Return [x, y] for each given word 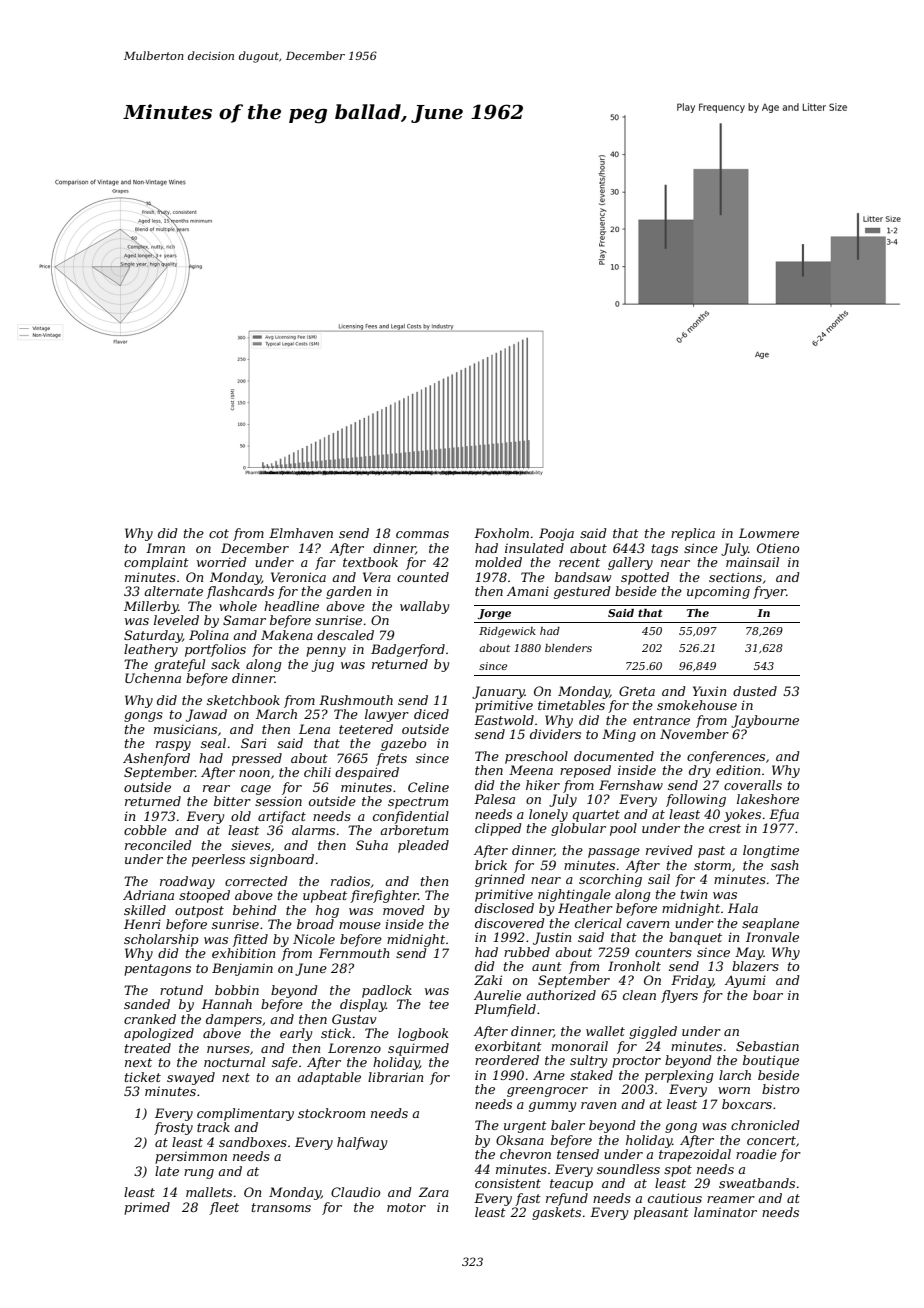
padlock [387, 991]
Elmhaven [301, 533]
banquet [695, 938]
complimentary [245, 1114]
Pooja [556, 534]
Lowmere [769, 533]
